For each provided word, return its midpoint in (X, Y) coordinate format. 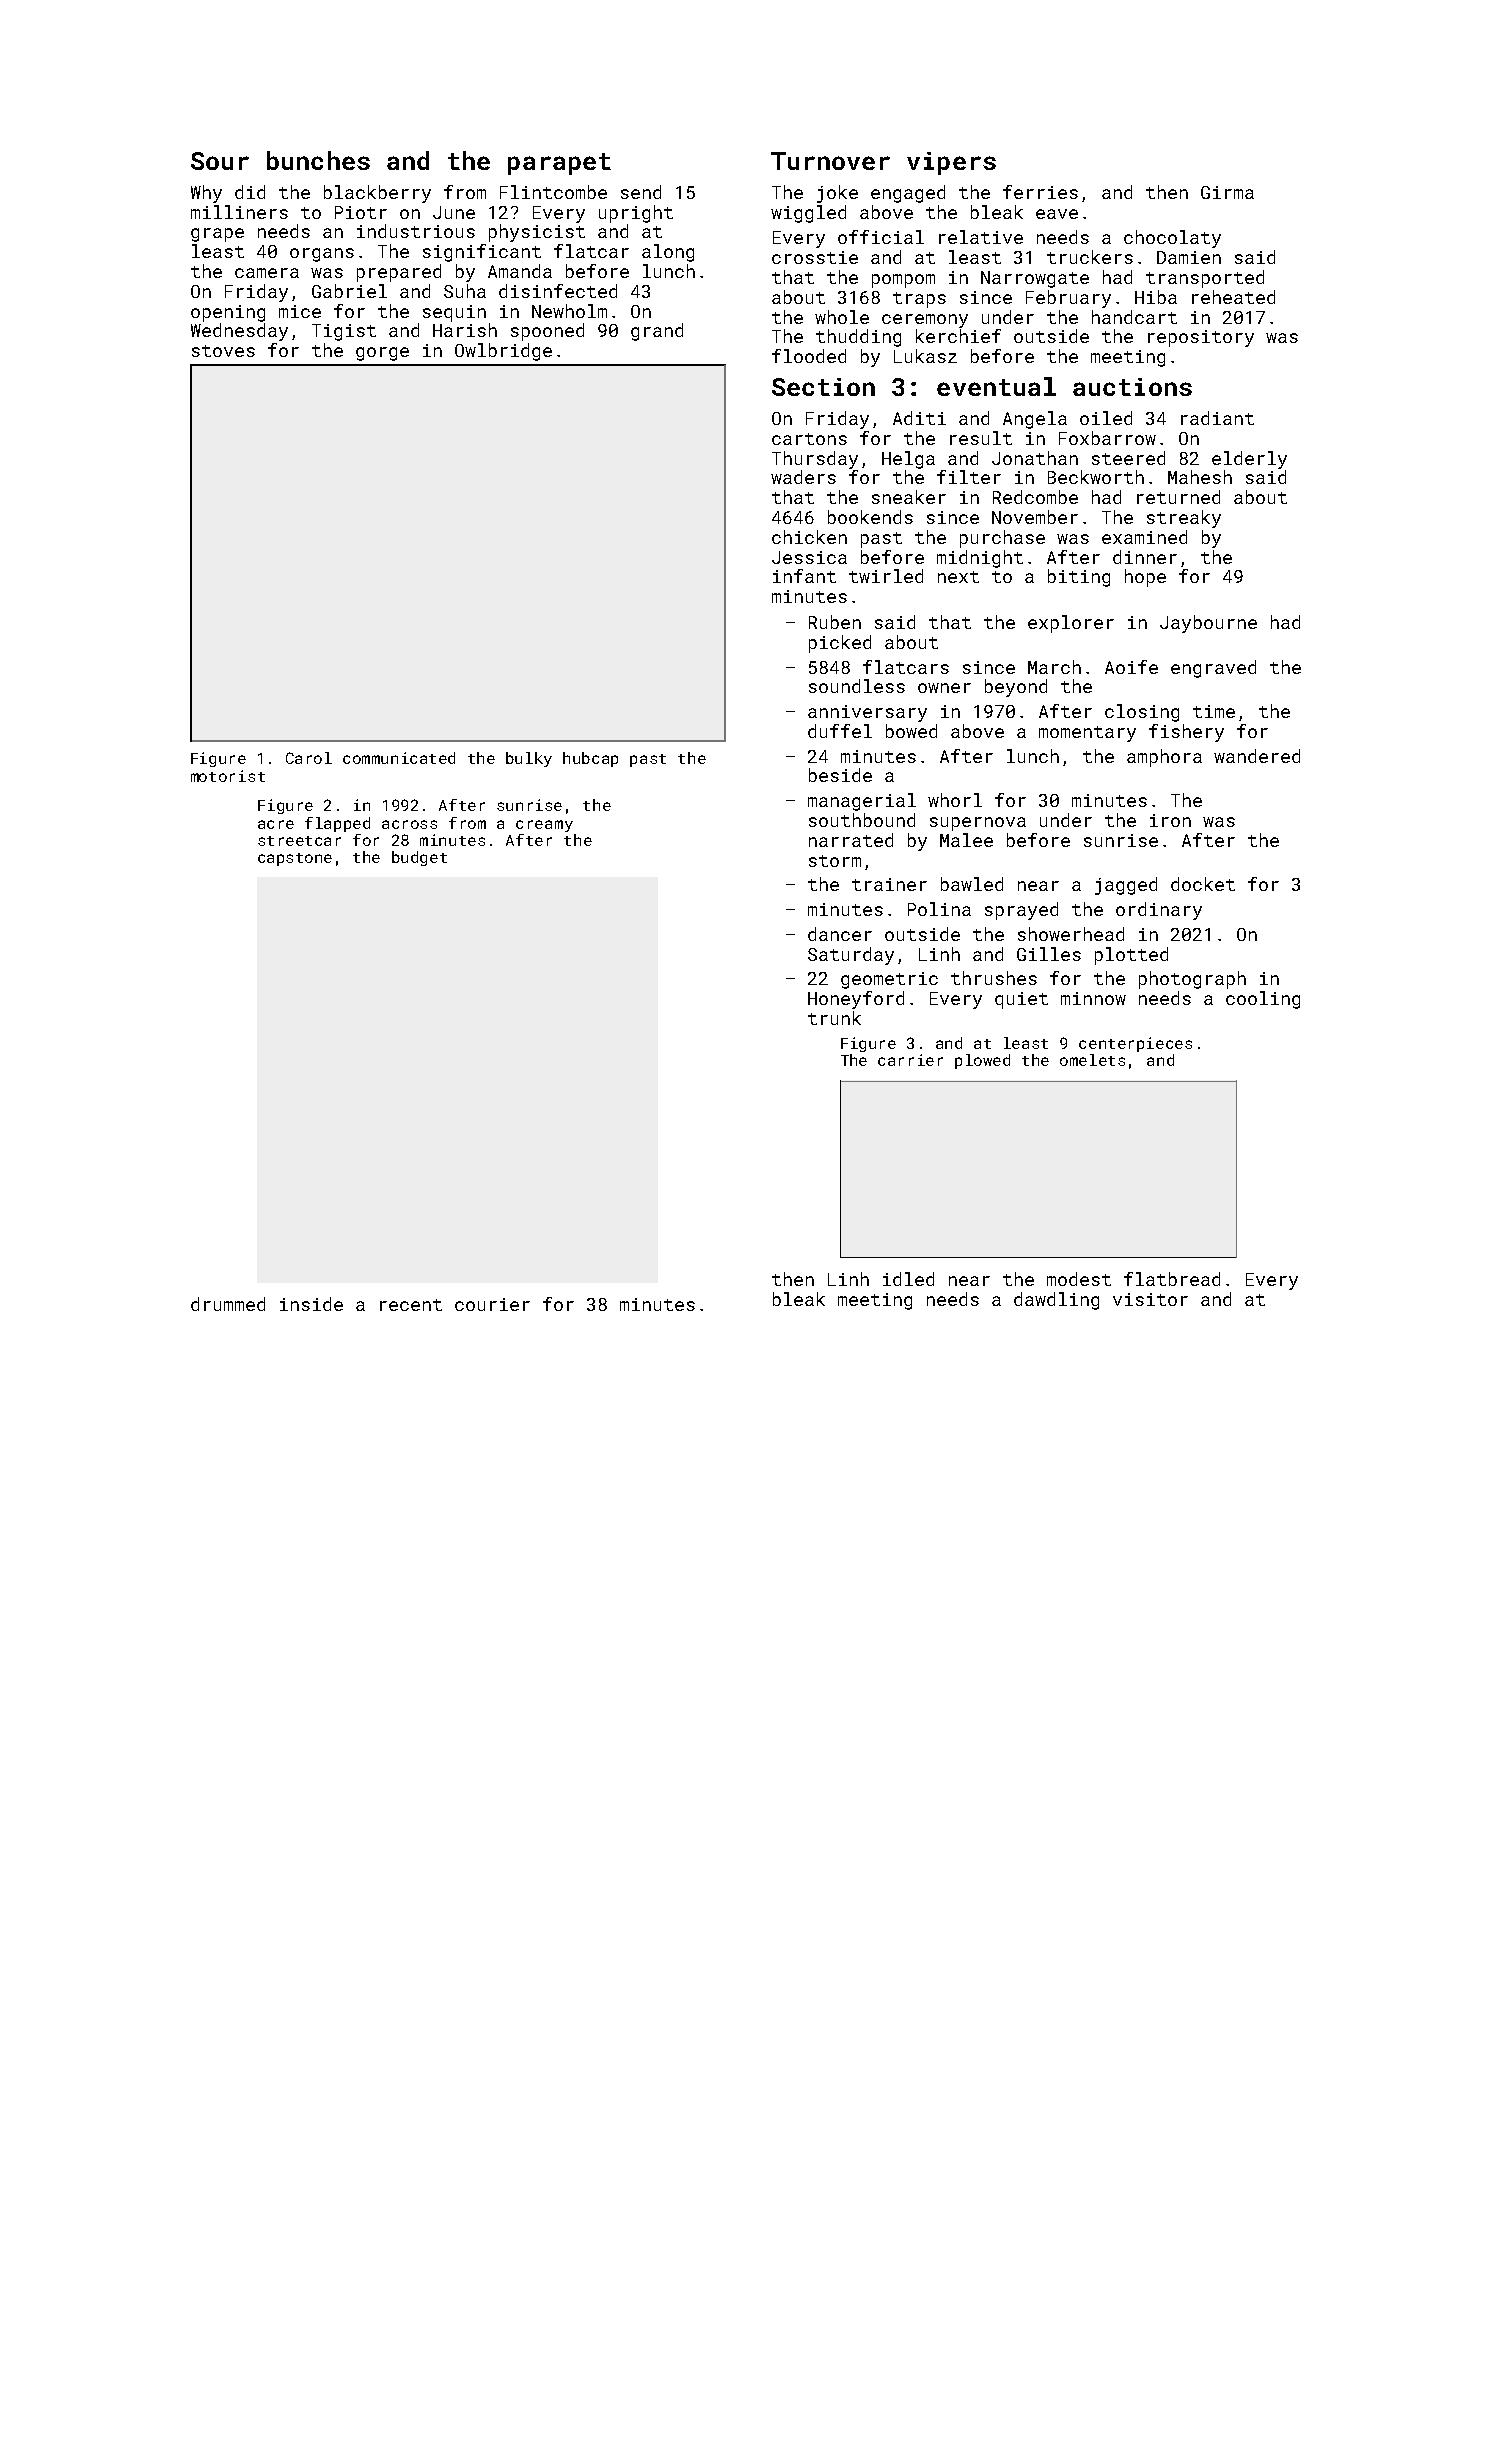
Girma (1227, 192)
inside (311, 1304)
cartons (809, 439)
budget (419, 858)
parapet (559, 164)
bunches (318, 160)
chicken (809, 537)
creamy (544, 826)
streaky (1184, 519)
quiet (1021, 1000)
